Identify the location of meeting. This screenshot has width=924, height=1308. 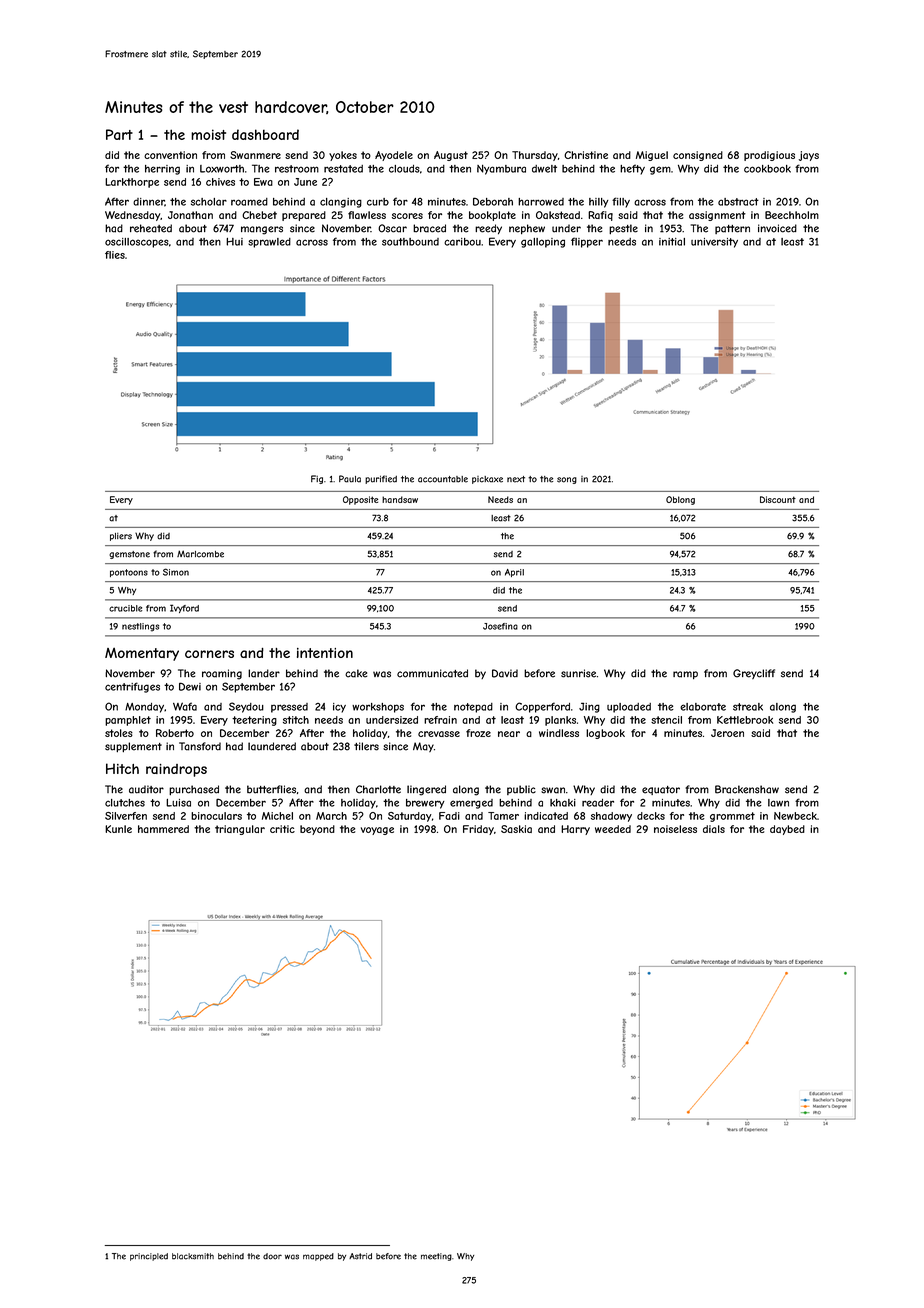
(436, 1257).
